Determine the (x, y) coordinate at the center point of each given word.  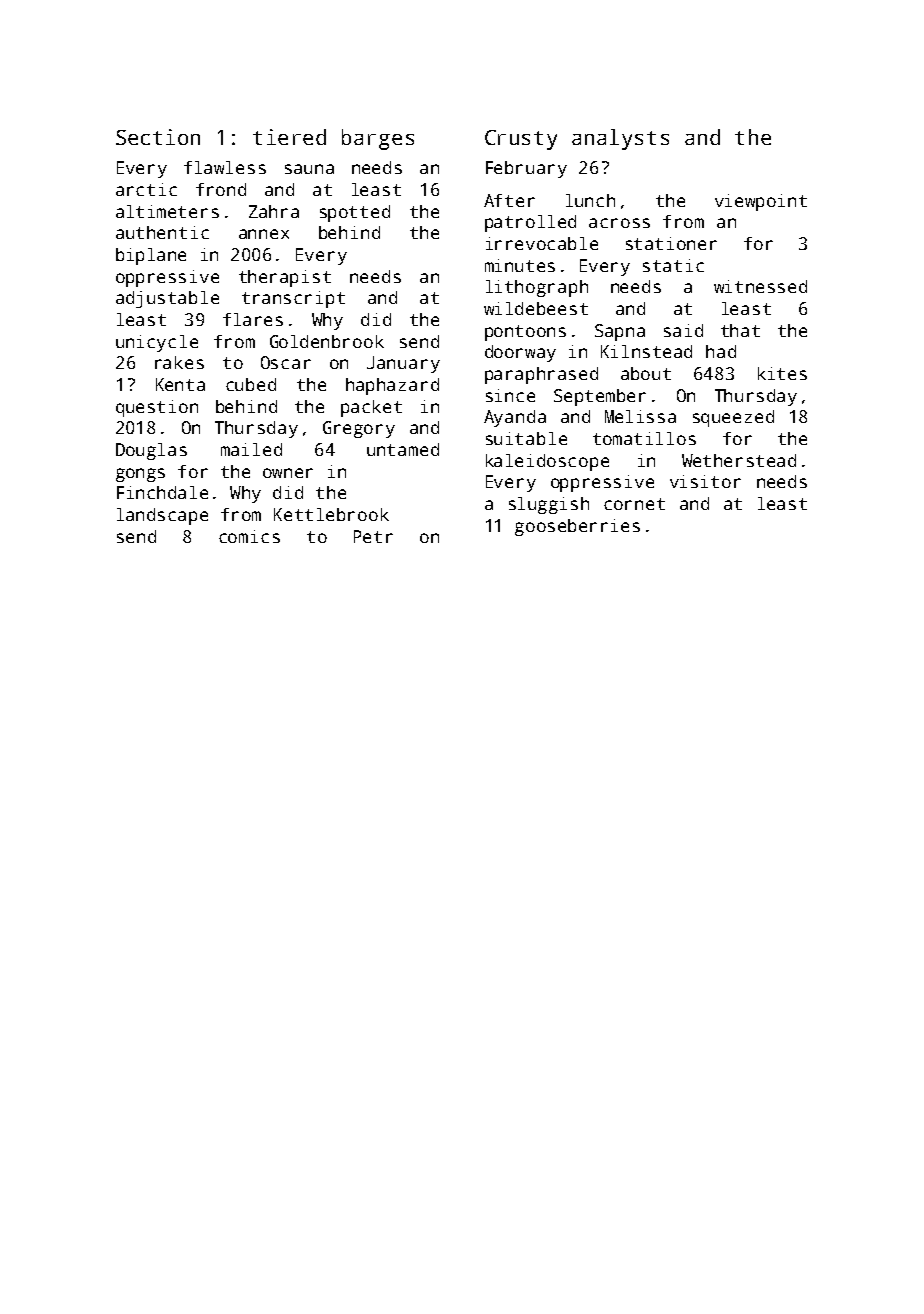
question (157, 408)
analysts (620, 139)
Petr (373, 536)
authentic (162, 232)
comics (249, 536)
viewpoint (761, 202)
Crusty (521, 140)
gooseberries (577, 527)
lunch (590, 200)
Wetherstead (739, 460)
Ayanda (515, 418)
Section (158, 137)
